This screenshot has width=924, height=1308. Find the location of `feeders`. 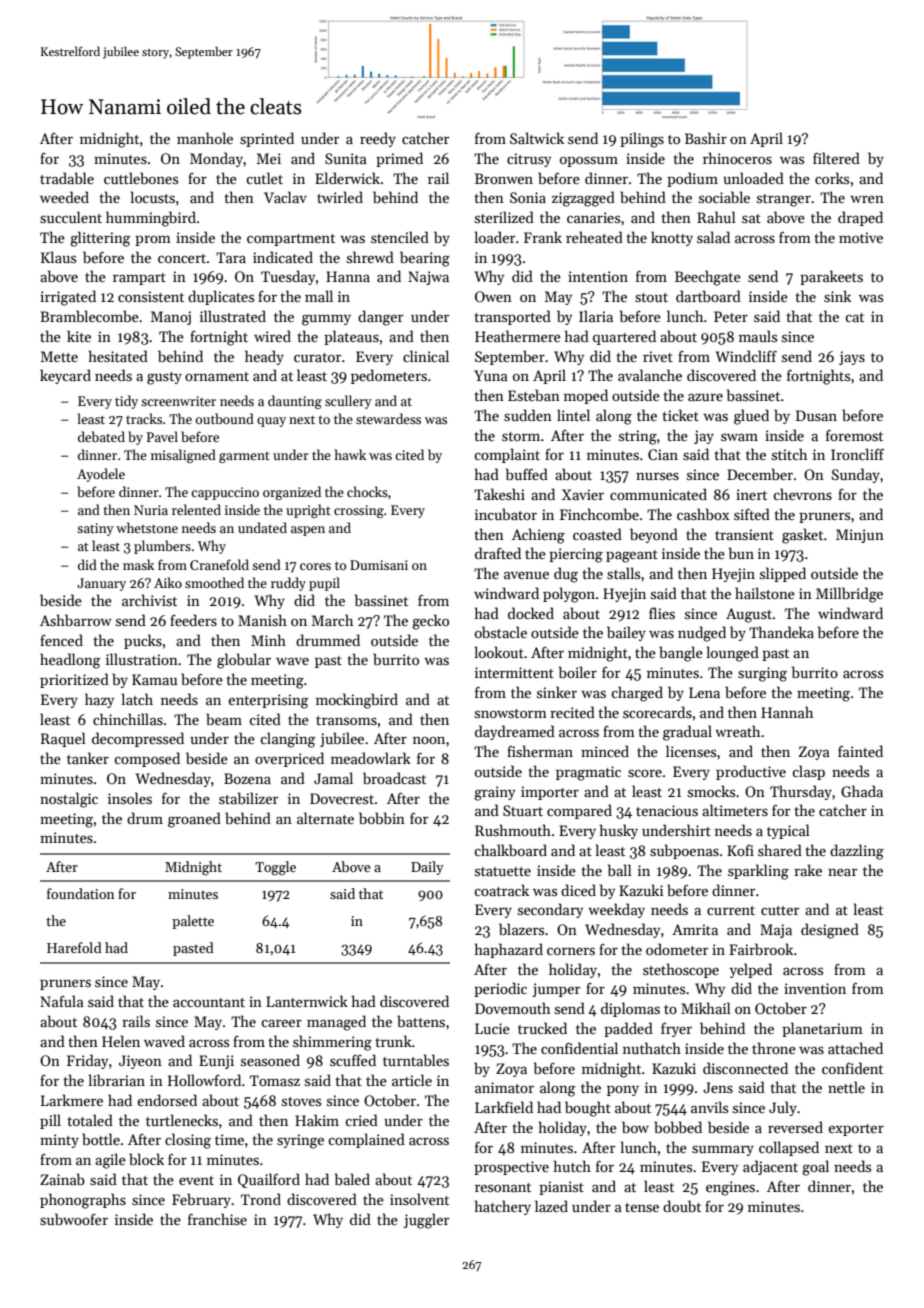

feeders is located at coordinates (193, 620).
